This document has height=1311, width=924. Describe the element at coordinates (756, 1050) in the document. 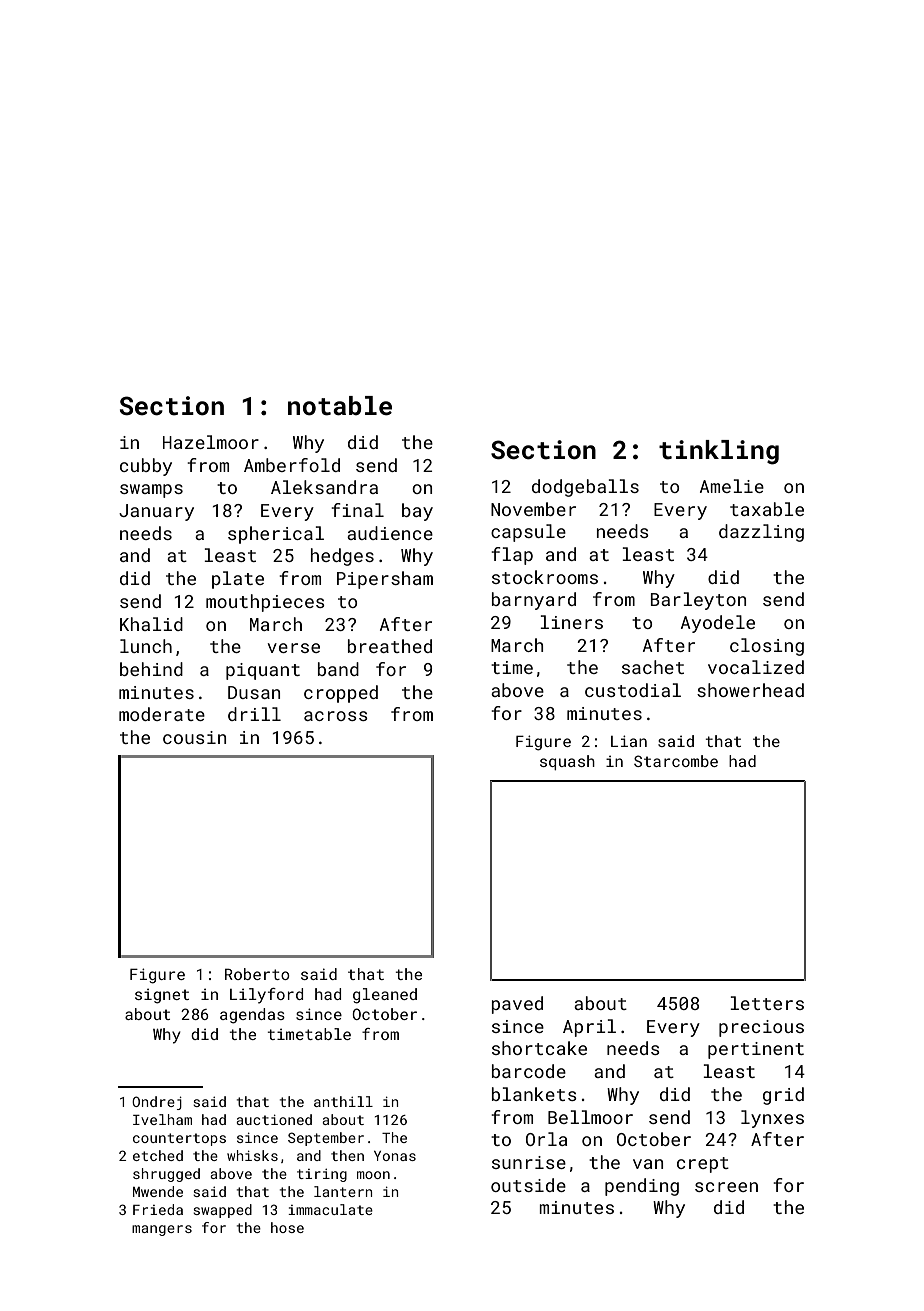

I see `pertinent` at that location.
